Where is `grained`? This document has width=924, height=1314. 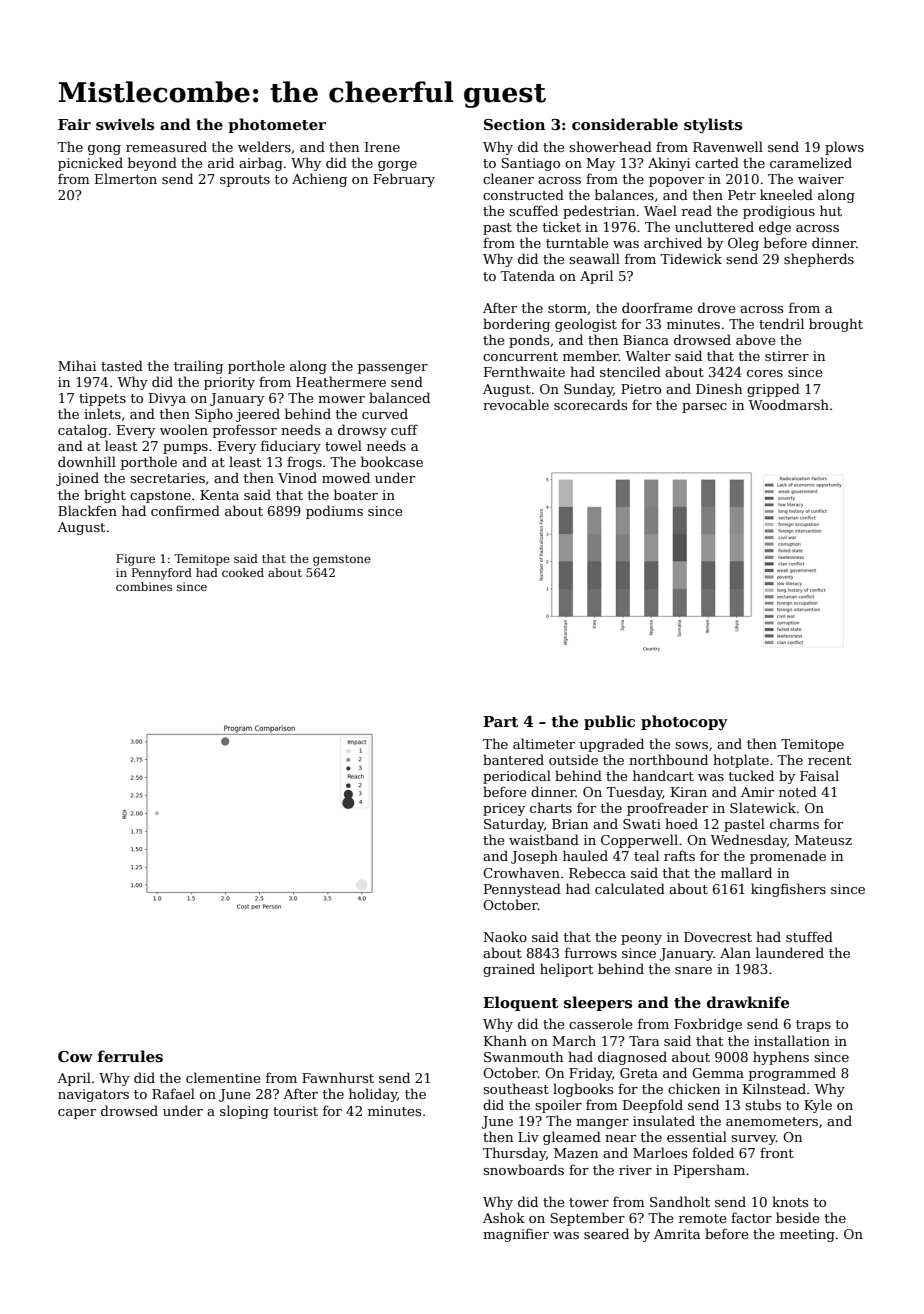
grained is located at coordinates (509, 970).
